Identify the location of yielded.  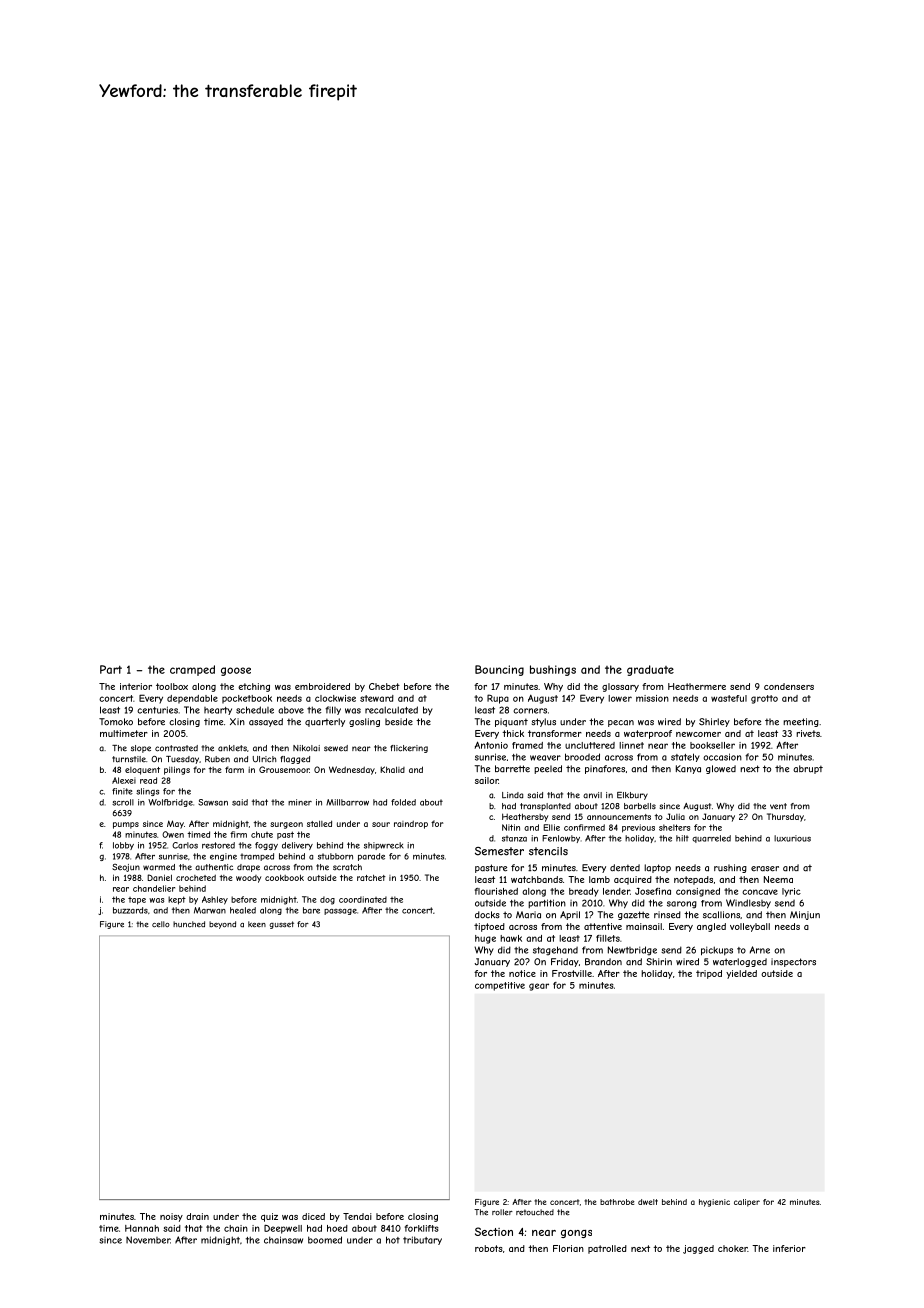
(741, 974).
